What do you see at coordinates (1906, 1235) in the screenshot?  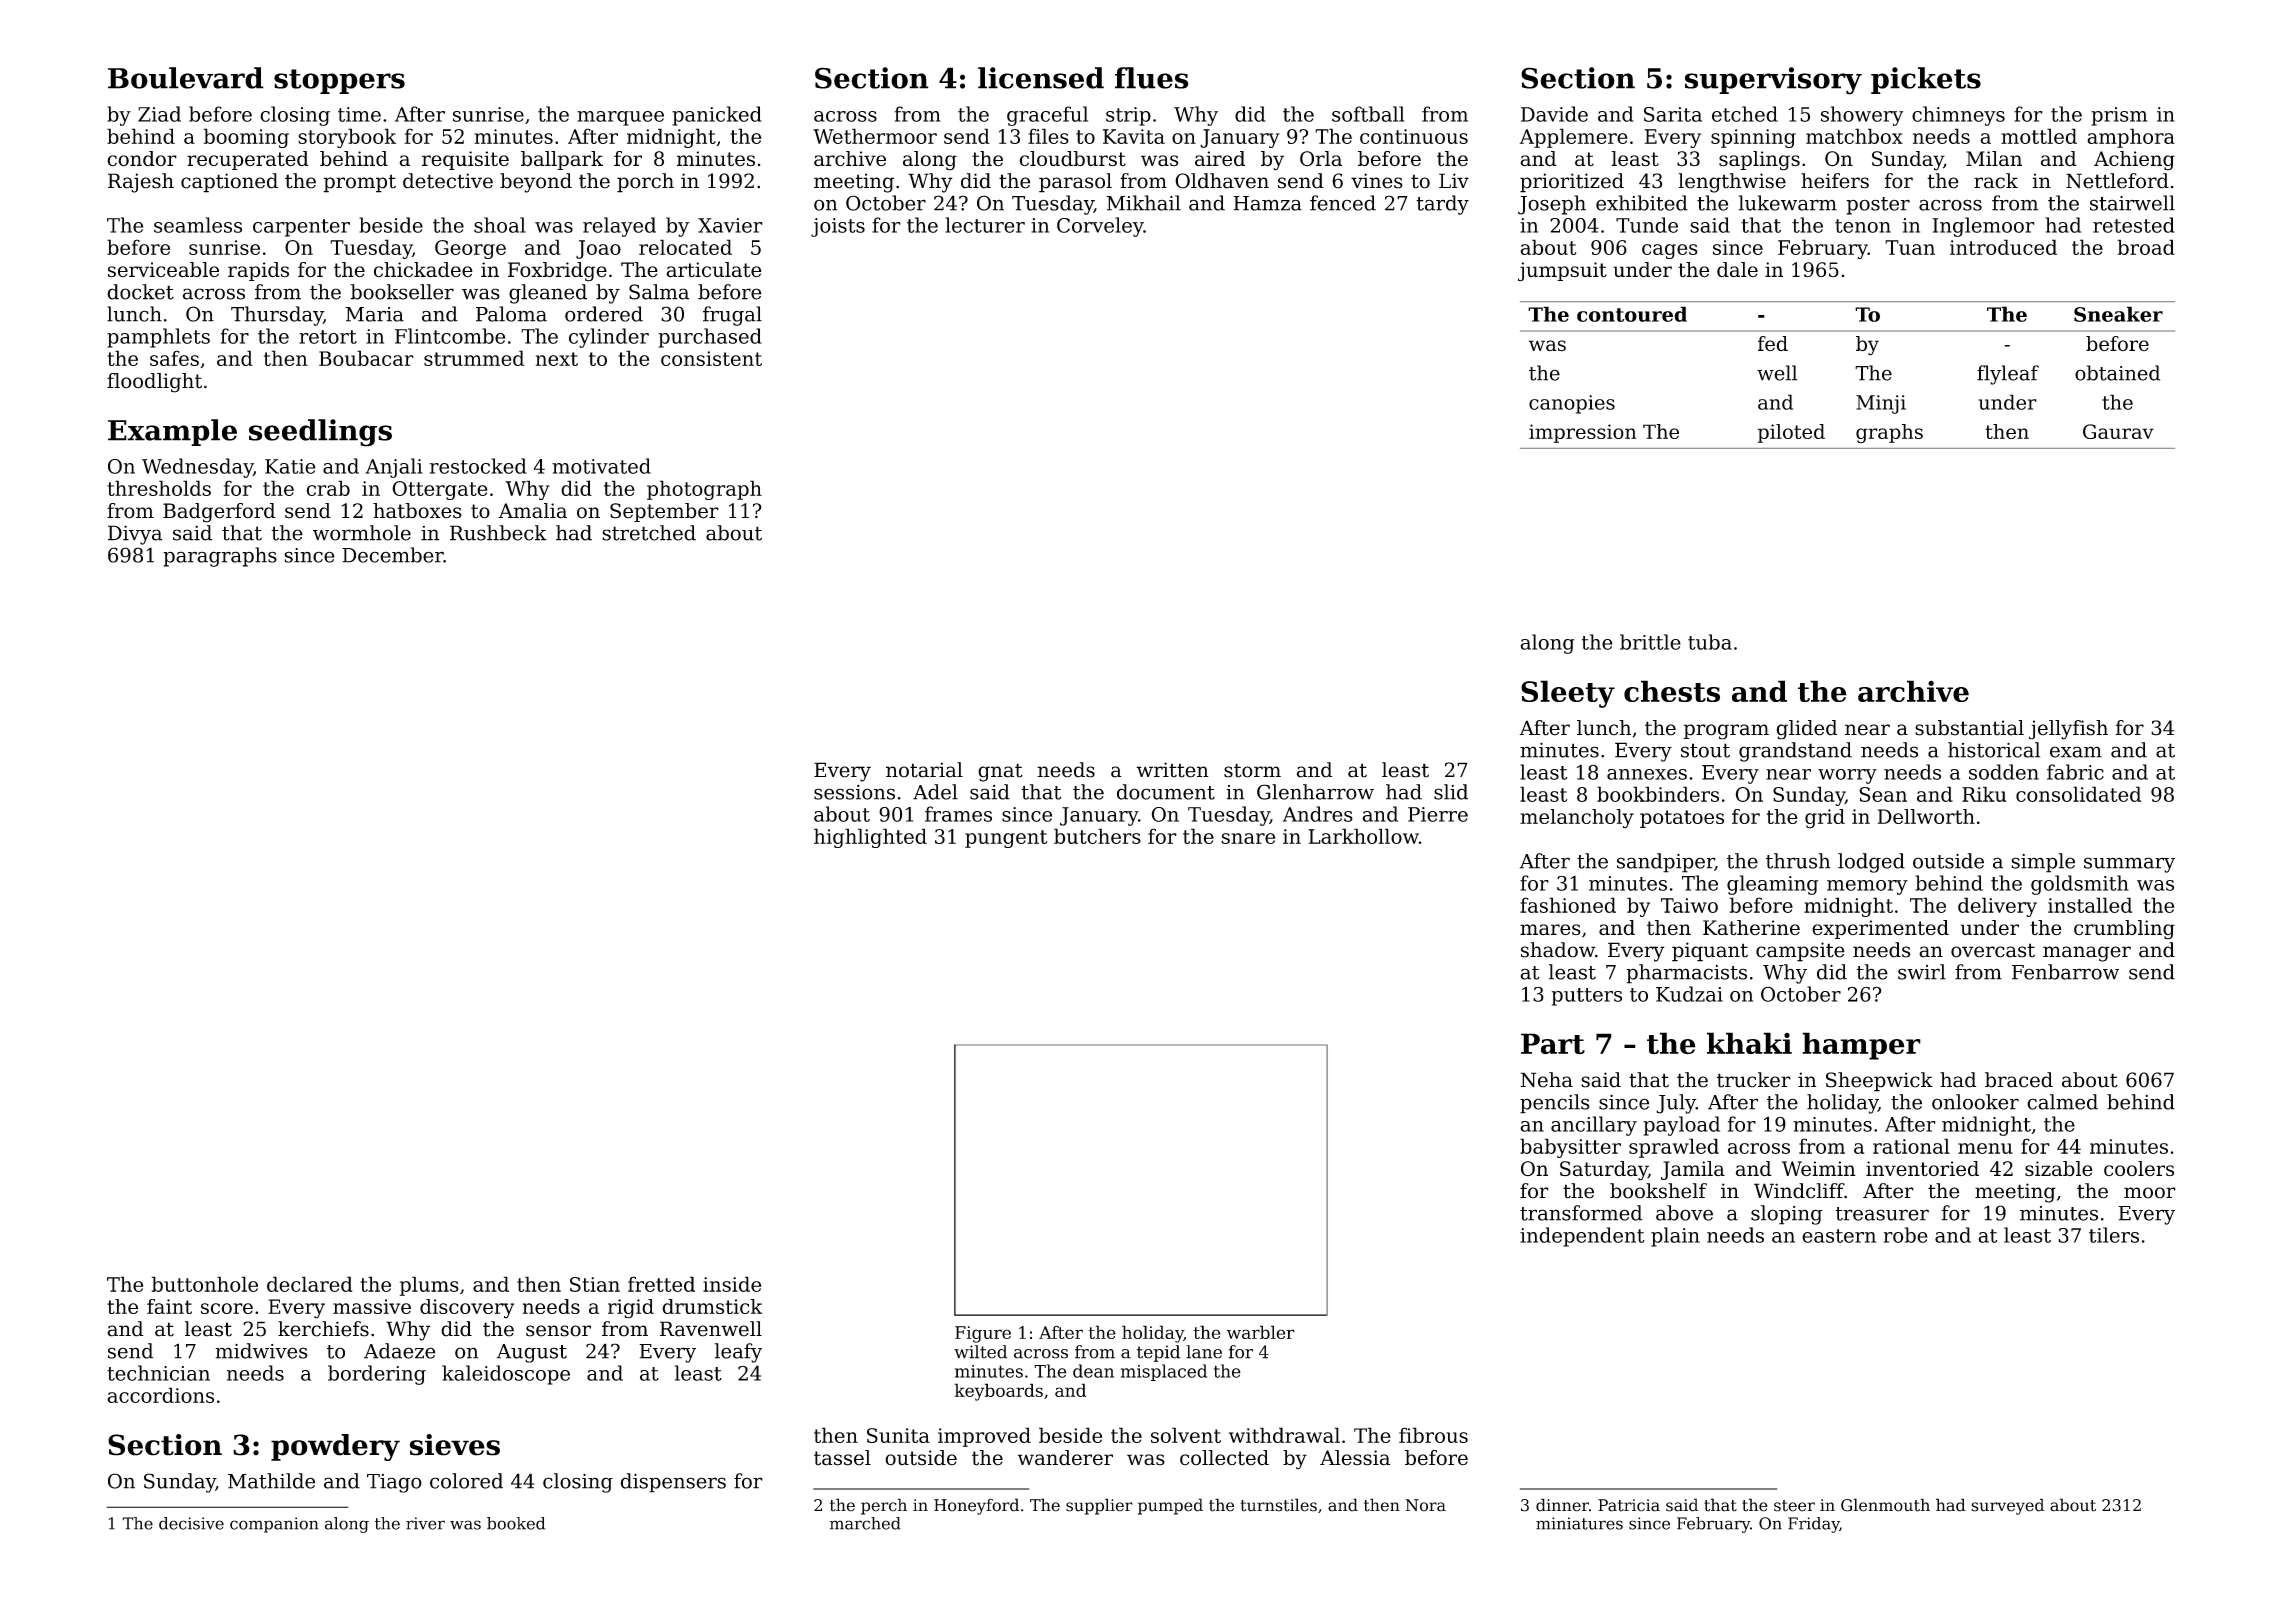 I see `robe` at bounding box center [1906, 1235].
